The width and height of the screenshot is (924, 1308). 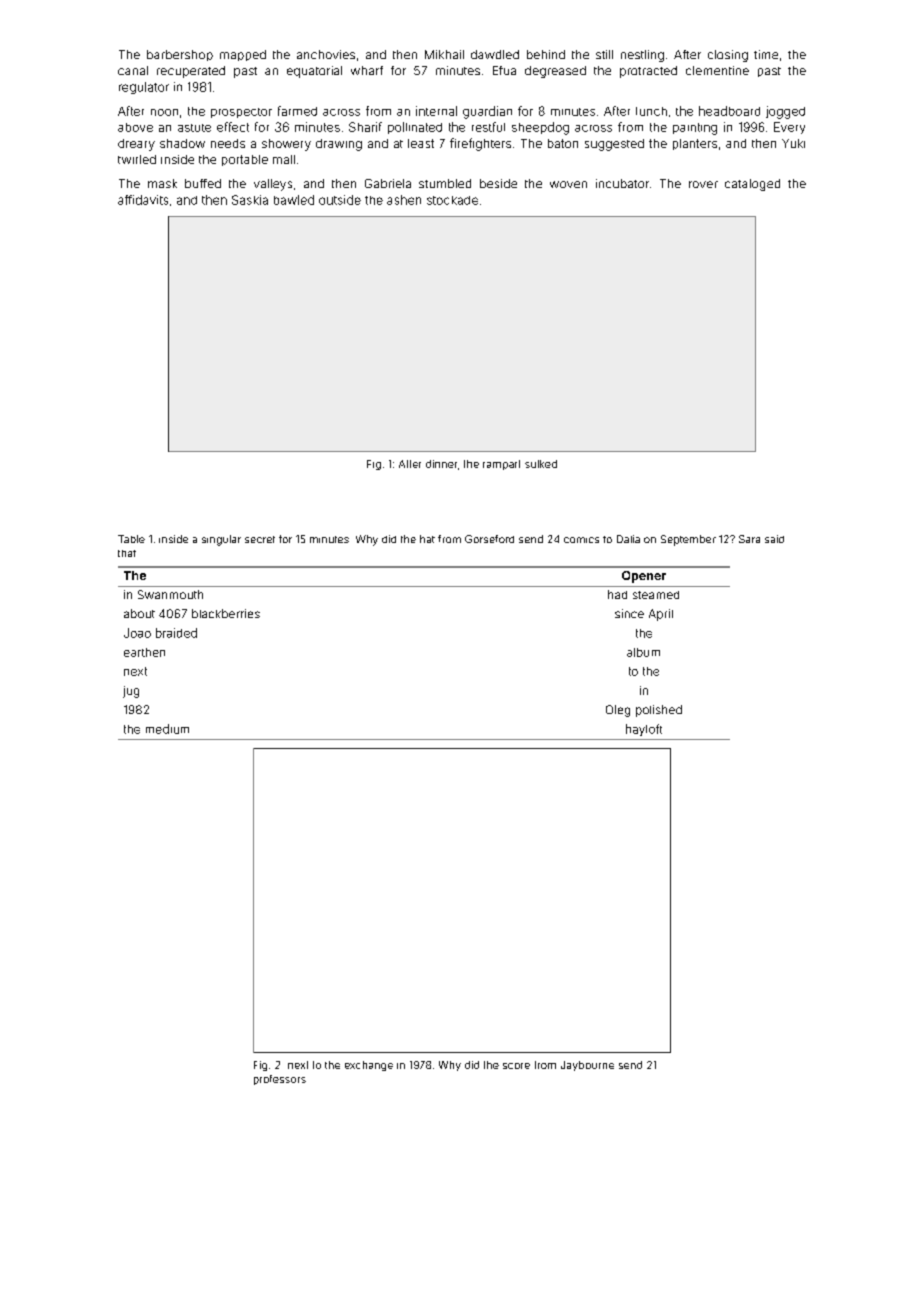 What do you see at coordinates (618, 711) in the screenshot?
I see `Oleg` at bounding box center [618, 711].
